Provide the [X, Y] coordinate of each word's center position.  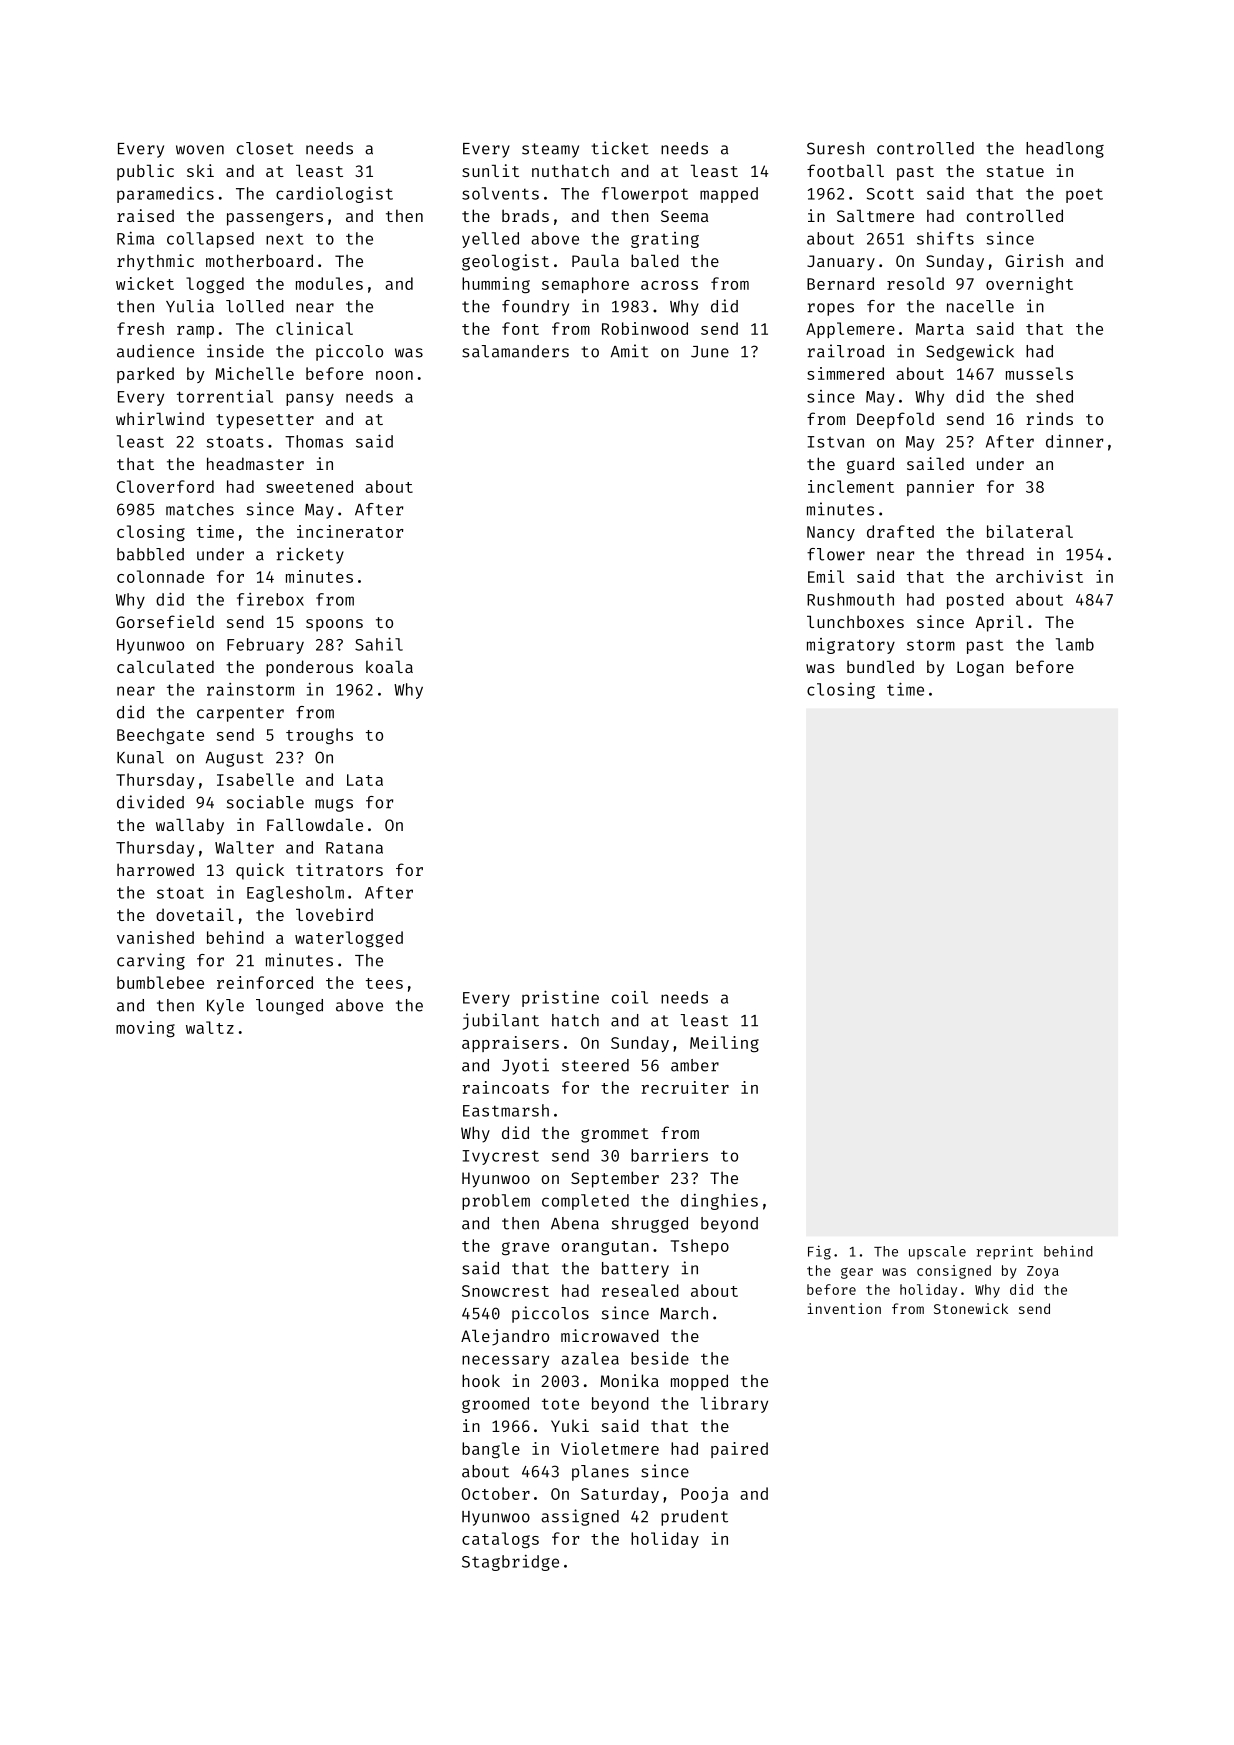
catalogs [500, 1540]
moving [145, 1029]
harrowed [155, 869]
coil [630, 997]
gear [857, 1273]
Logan [980, 669]
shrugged [650, 1225]
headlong [1065, 150]
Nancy [831, 533]
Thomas [314, 441]
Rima [135, 238]
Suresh [835, 148]
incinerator [350, 531]
